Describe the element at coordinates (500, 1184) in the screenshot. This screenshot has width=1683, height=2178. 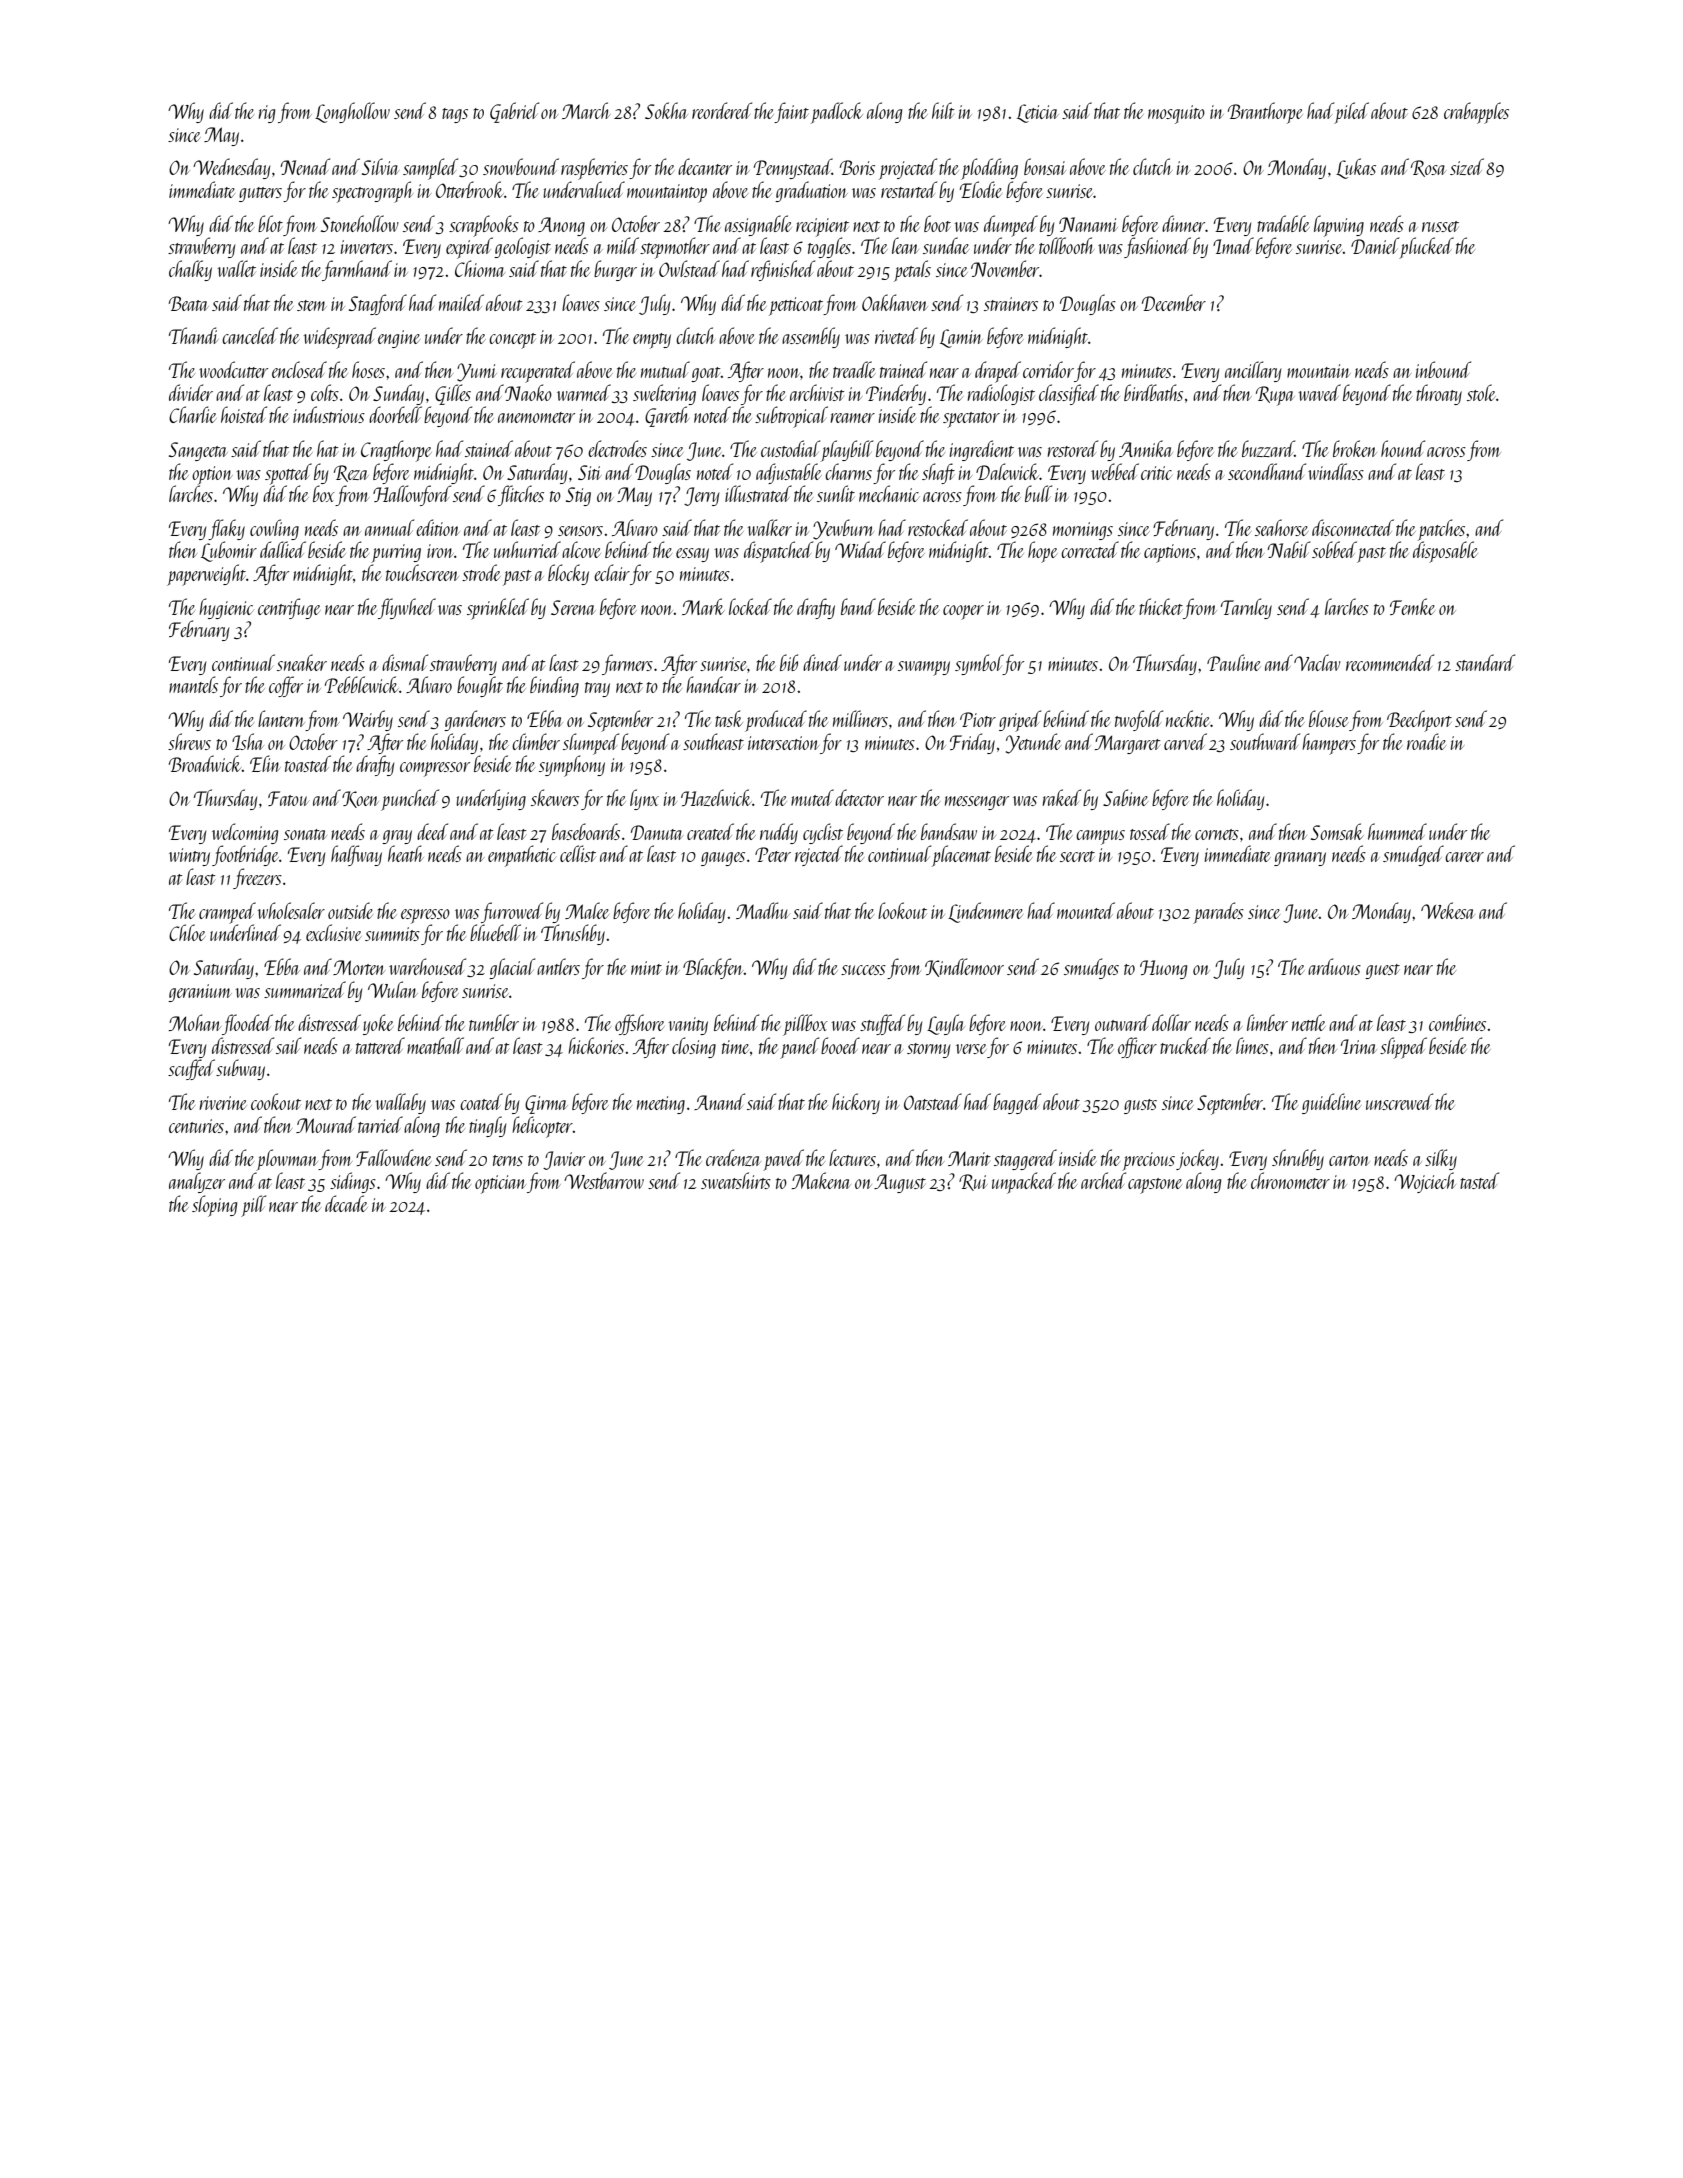
I see `optician` at that location.
